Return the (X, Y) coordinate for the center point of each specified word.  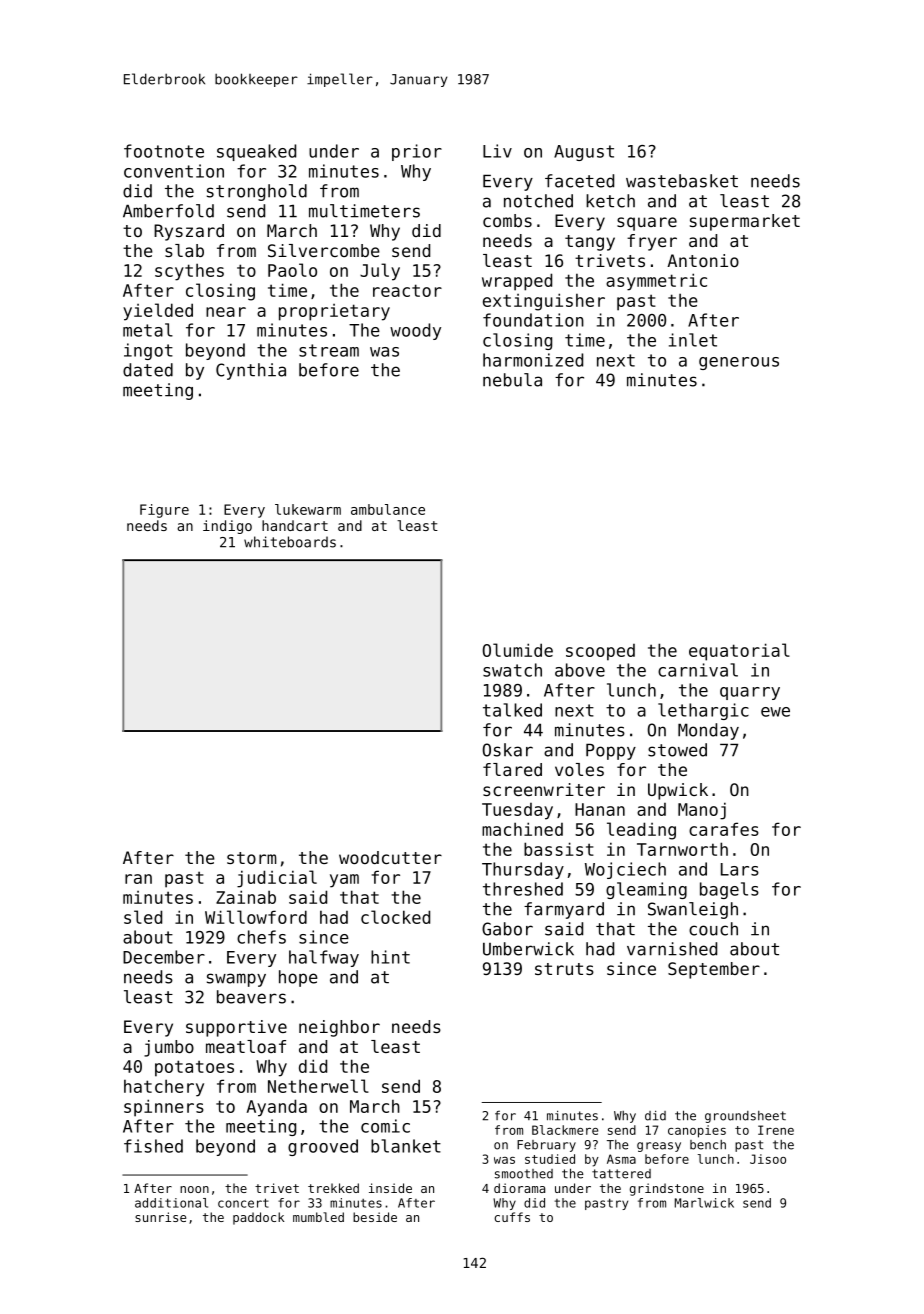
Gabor (507, 929)
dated (148, 370)
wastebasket (682, 181)
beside (375, 1217)
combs (507, 220)
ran (138, 879)
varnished (672, 949)
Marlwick (704, 1203)
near (226, 312)
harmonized (533, 360)
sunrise (160, 1217)
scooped (600, 652)
